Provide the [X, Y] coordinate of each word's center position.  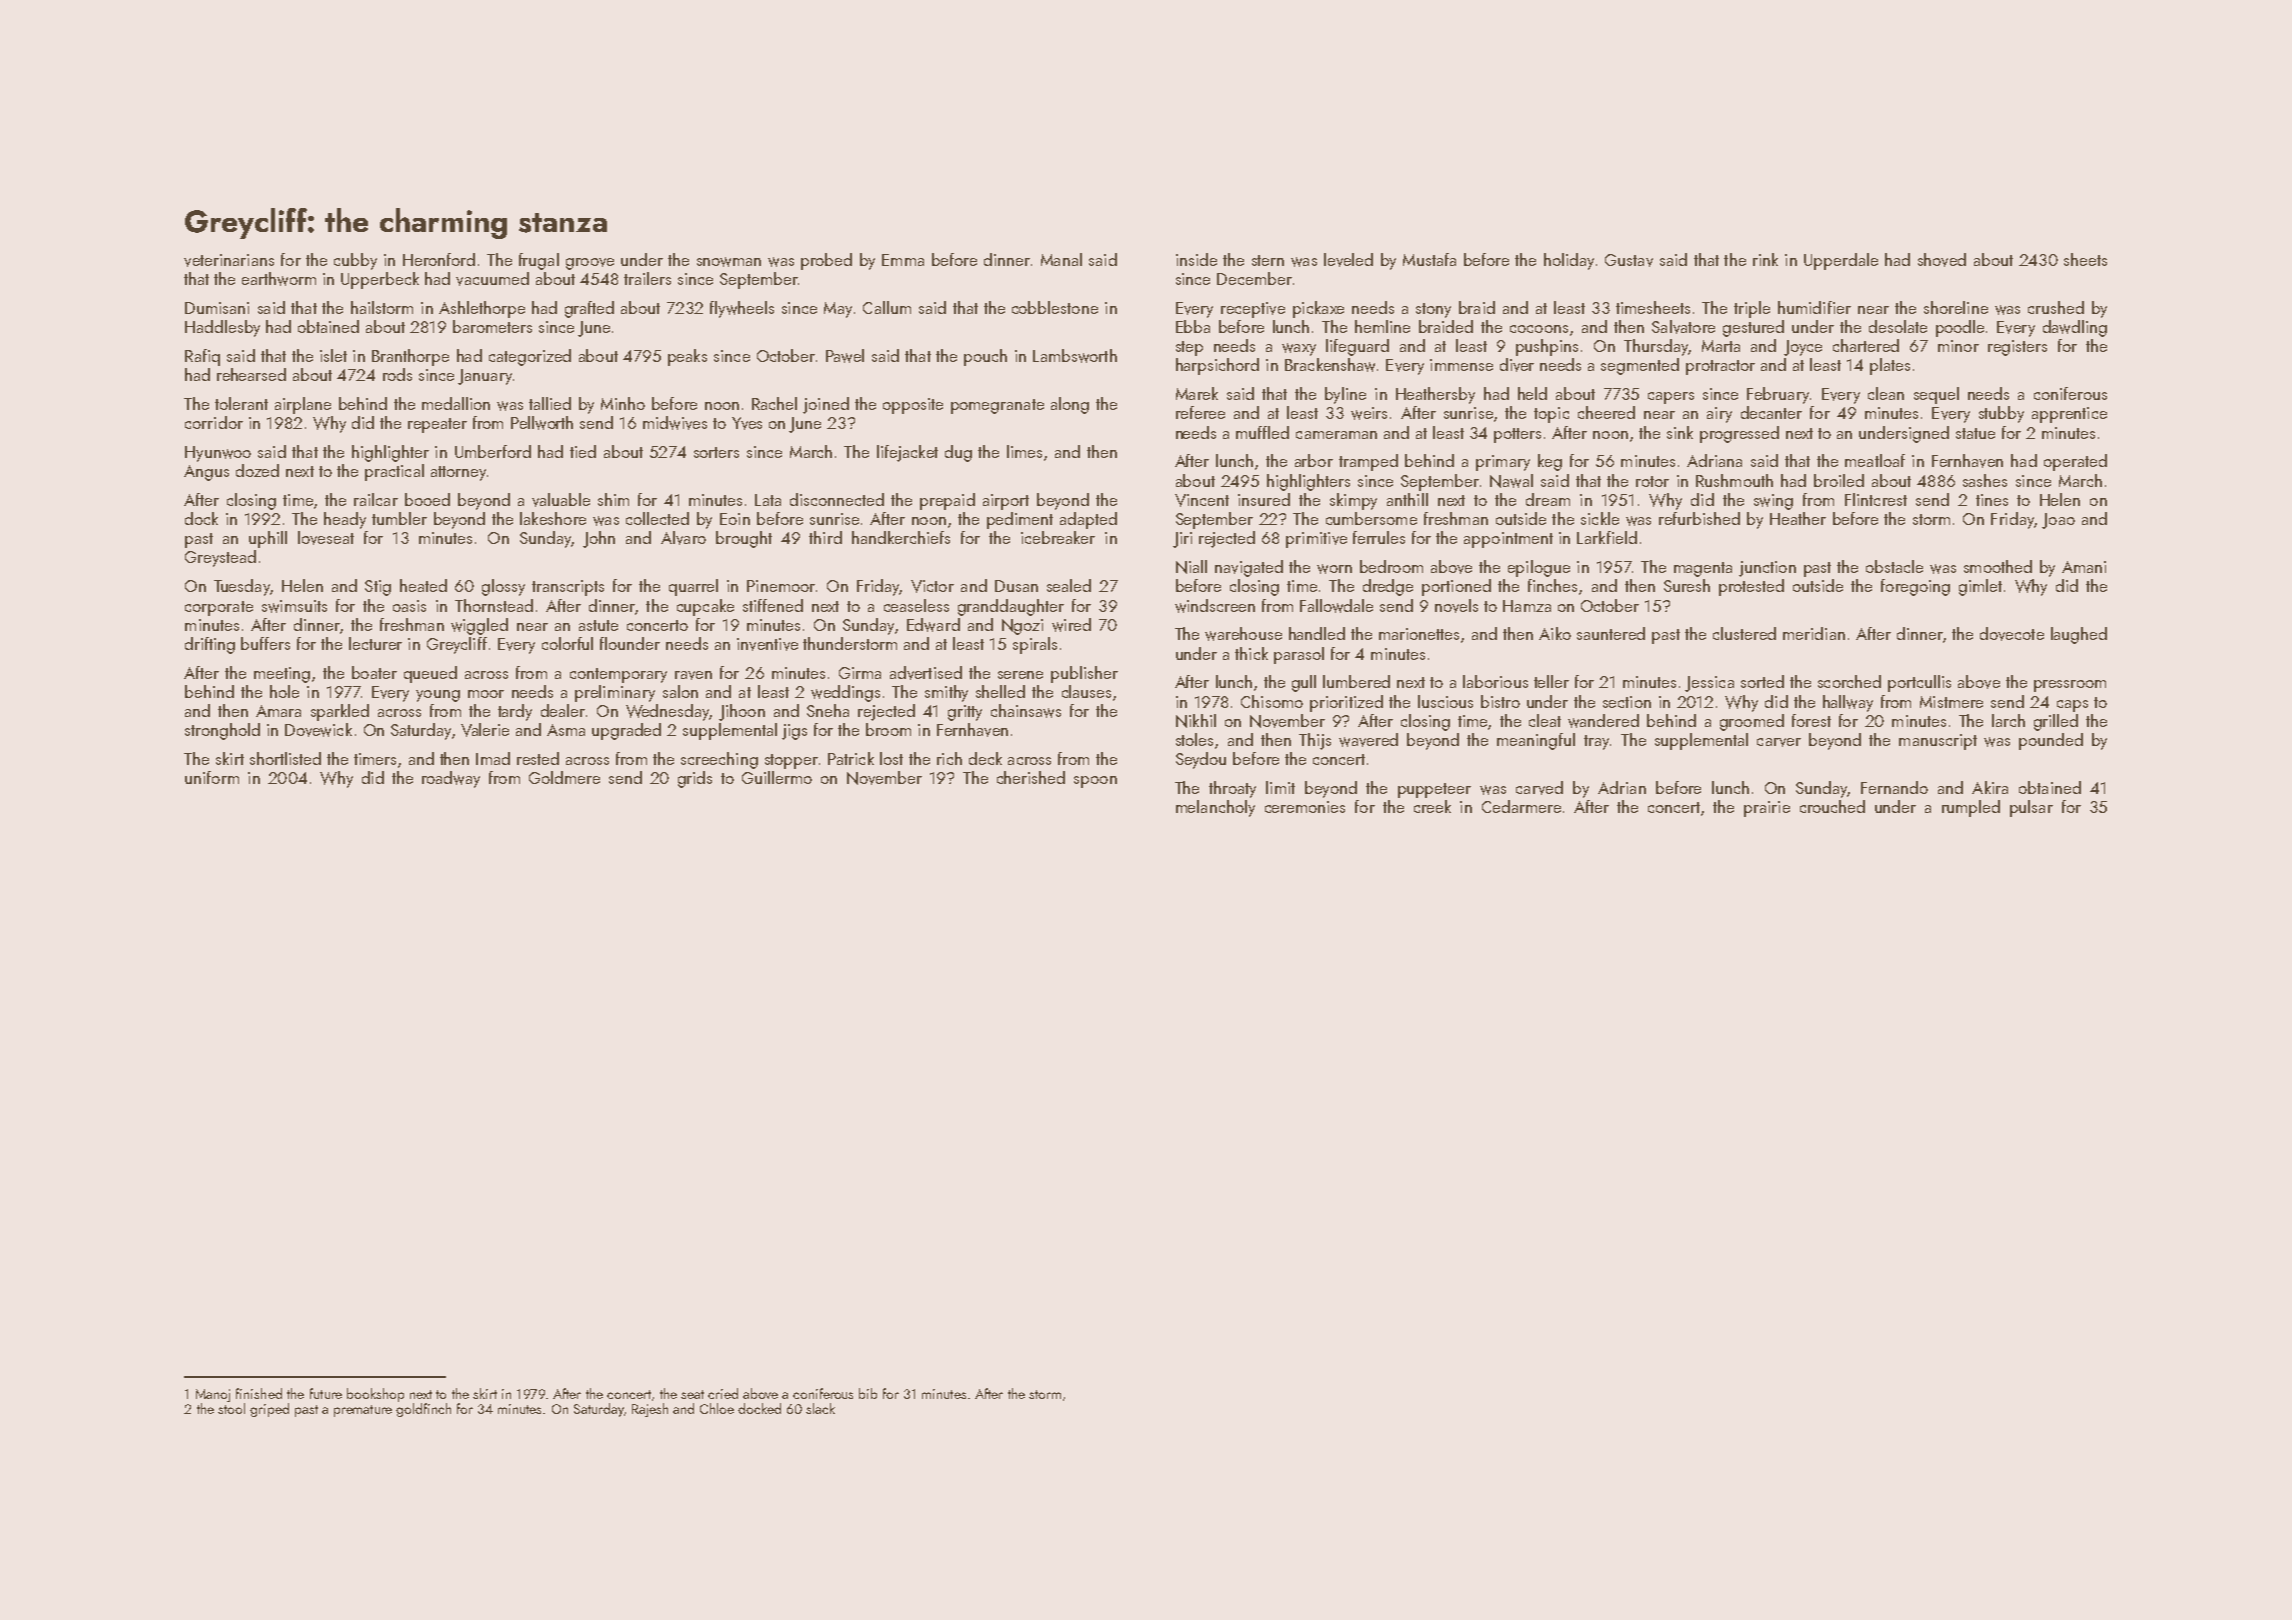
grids [695, 779]
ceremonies [1305, 807]
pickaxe [1318, 309]
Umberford [493, 451]
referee [1200, 412]
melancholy [1215, 808]
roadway [451, 779]
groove [590, 264]
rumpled [1971, 808]
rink [1765, 259]
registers [2017, 348]
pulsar [2031, 808]
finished [259, 1393]
